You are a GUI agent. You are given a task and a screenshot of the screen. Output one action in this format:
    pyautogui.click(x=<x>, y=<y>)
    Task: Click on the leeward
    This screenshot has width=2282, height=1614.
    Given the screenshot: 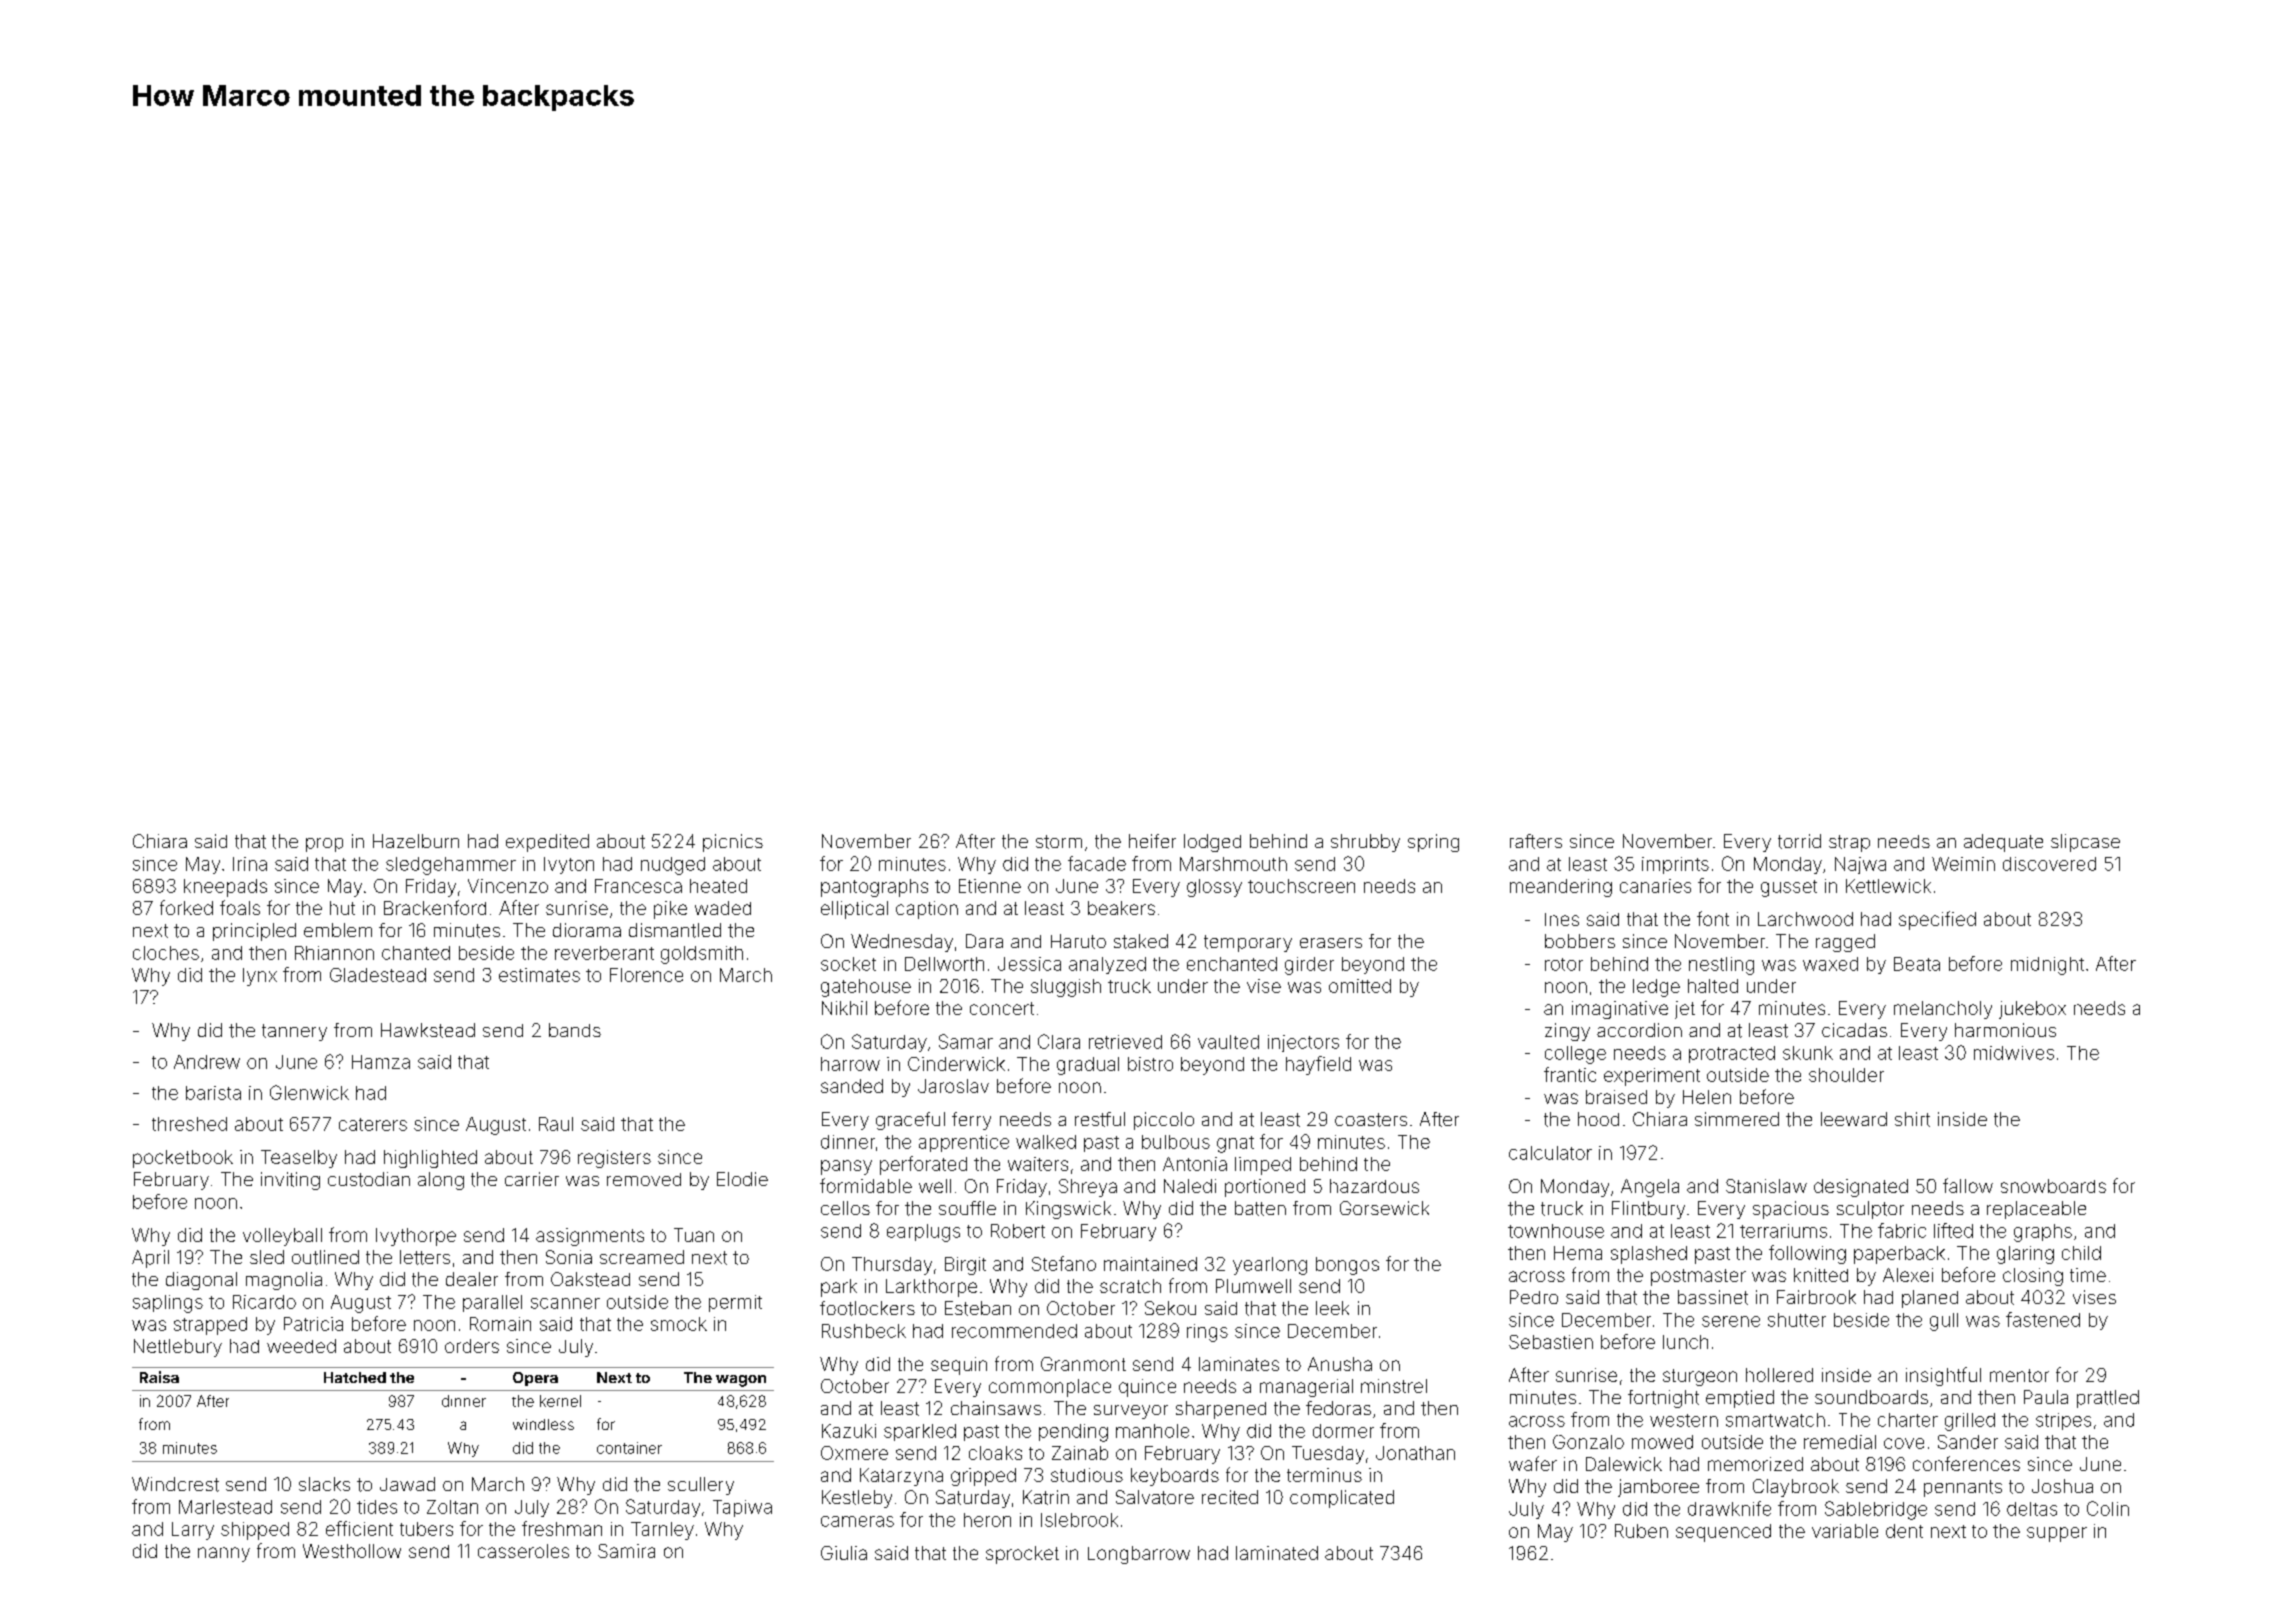 What is the action you would take?
    pyautogui.click(x=1854, y=1119)
